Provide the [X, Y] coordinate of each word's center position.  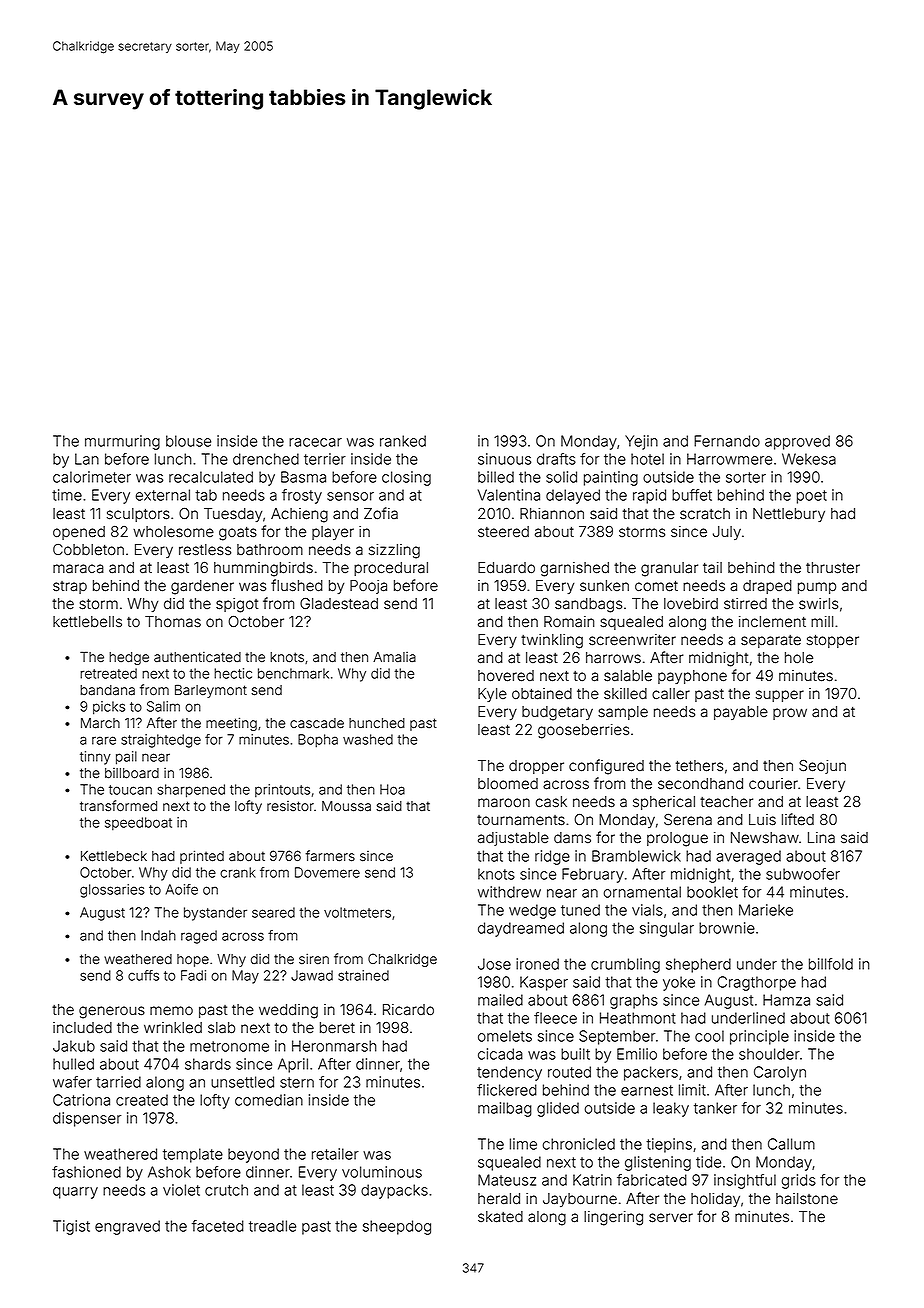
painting [611, 478]
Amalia [394, 657]
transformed [118, 806]
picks [109, 708]
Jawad [312, 975]
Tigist [71, 1227]
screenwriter [632, 640]
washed [368, 739]
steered [503, 532]
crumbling [625, 965]
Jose [494, 964]
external [163, 495]
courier [773, 784]
